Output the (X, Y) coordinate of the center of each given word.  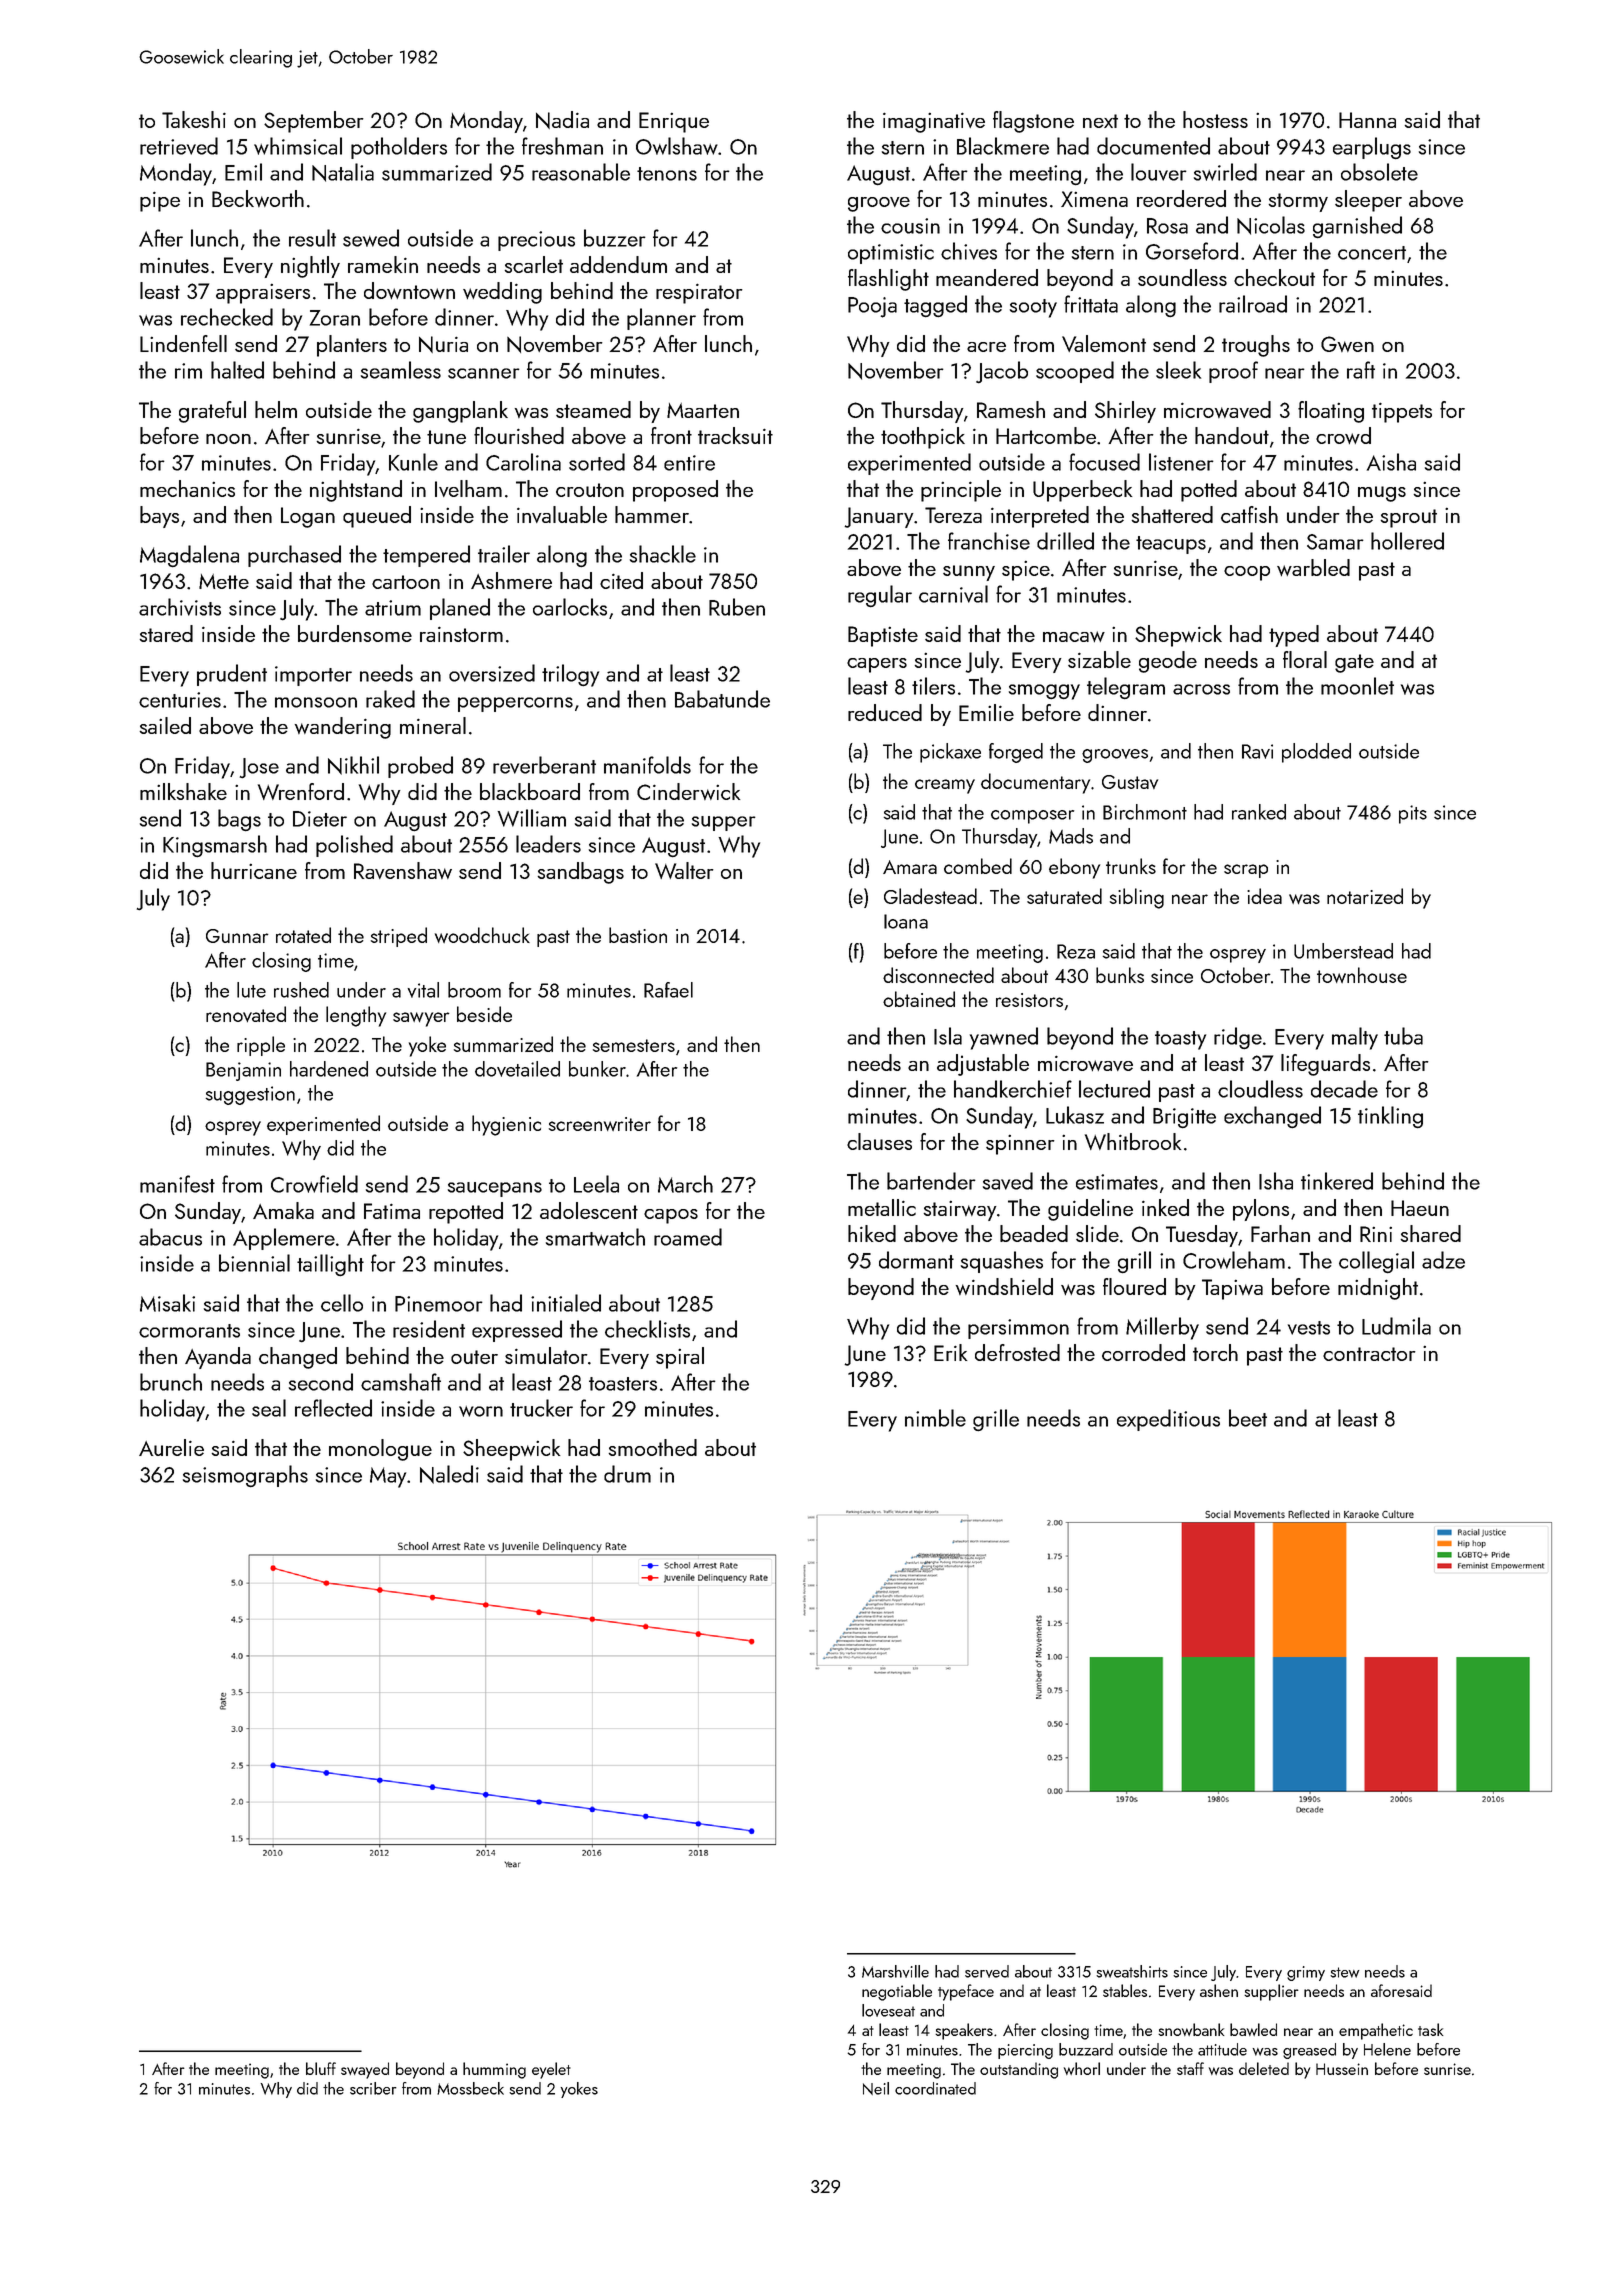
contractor (1369, 1354)
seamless (401, 370)
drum (627, 1474)
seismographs (245, 1476)
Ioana (906, 921)
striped (399, 937)
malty (1355, 1038)
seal (269, 1408)
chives (969, 251)
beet (1248, 1418)
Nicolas (1271, 225)
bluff (321, 2068)
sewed (371, 238)
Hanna (1367, 120)
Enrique (674, 122)
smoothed (653, 1447)
